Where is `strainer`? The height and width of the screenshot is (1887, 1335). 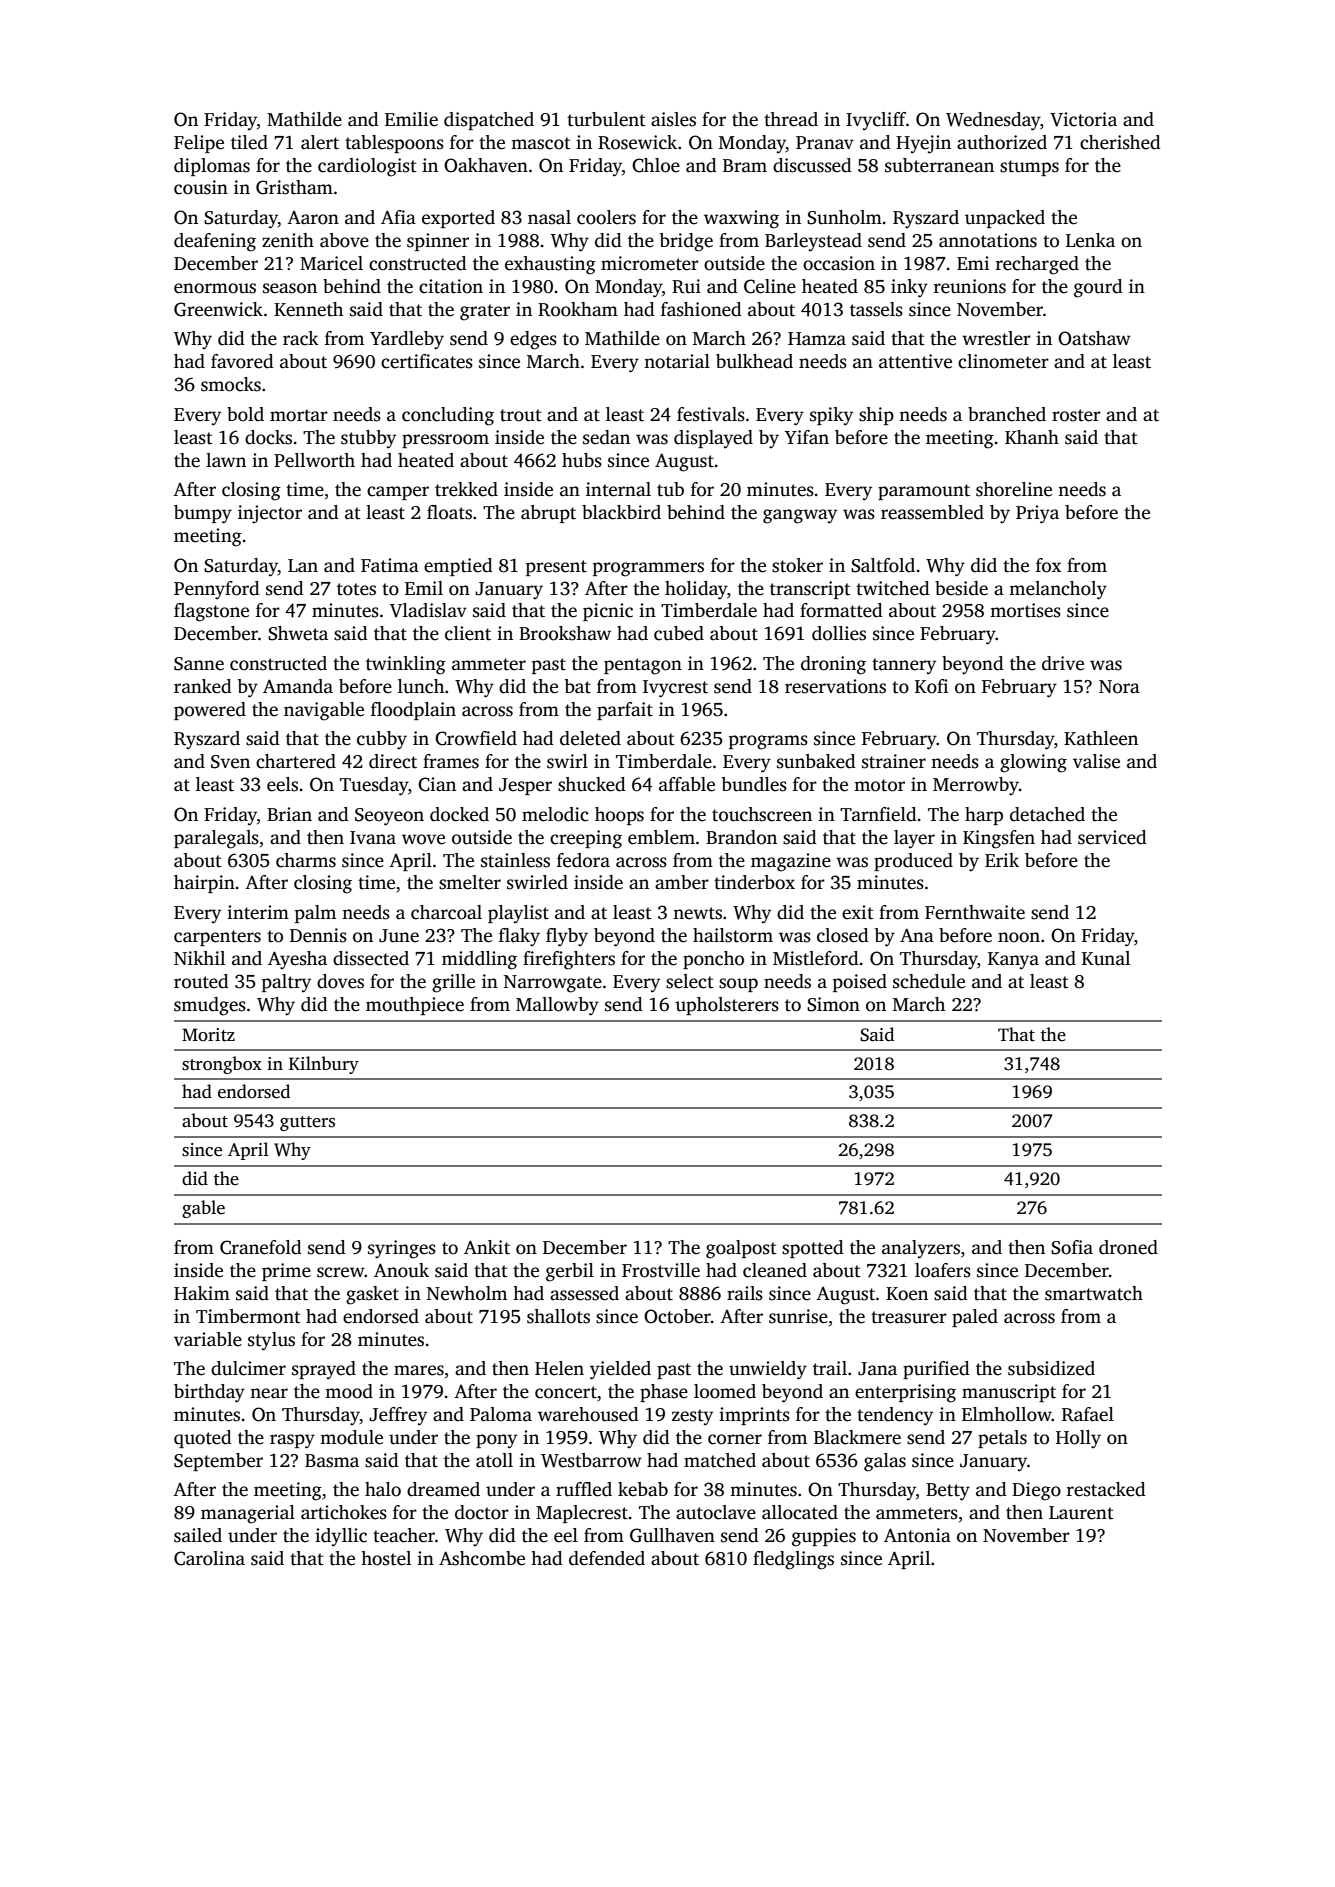 strainer is located at coordinates (894, 761).
